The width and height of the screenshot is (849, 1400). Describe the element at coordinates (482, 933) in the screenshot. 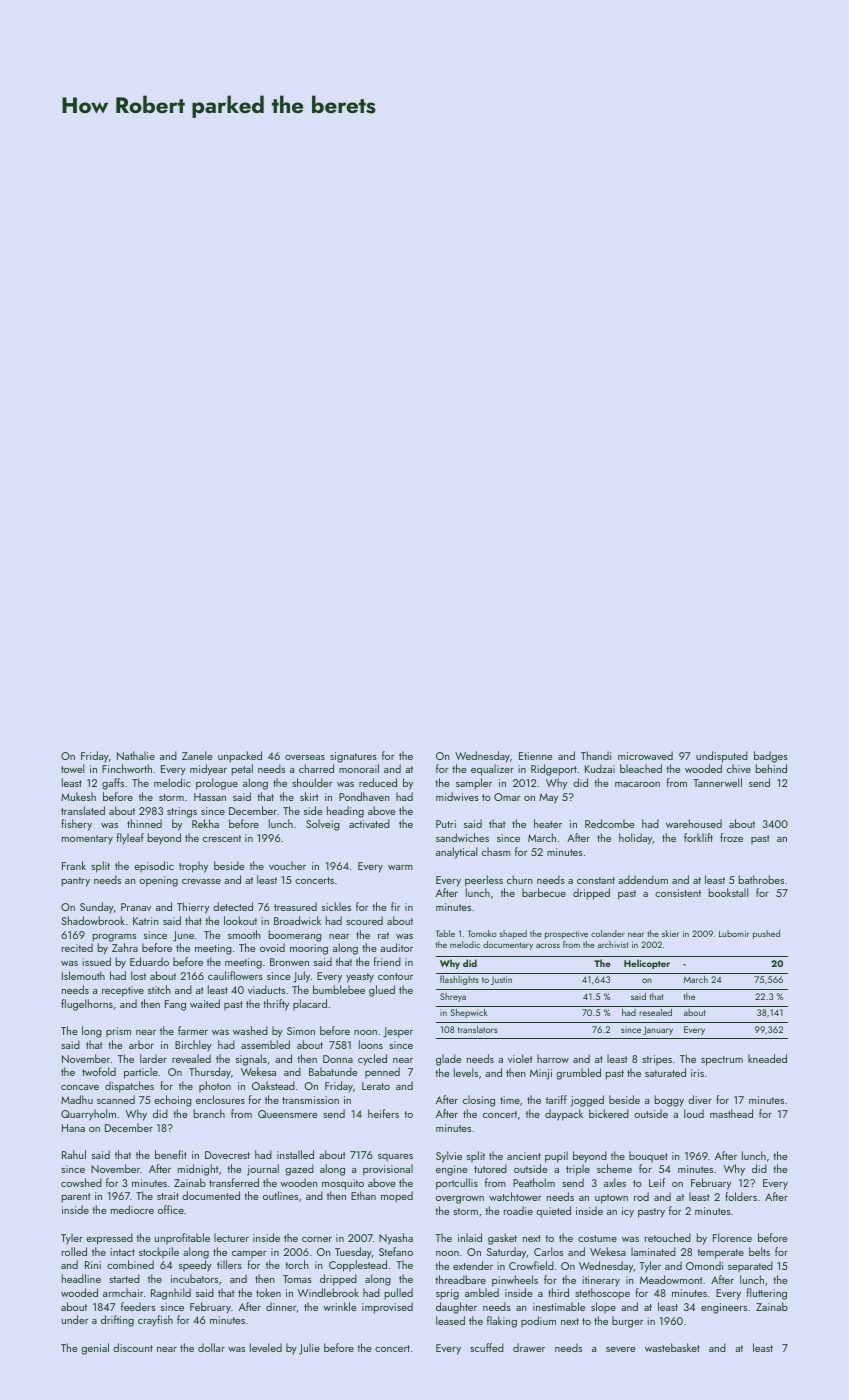

I see `Tomoko` at that location.
